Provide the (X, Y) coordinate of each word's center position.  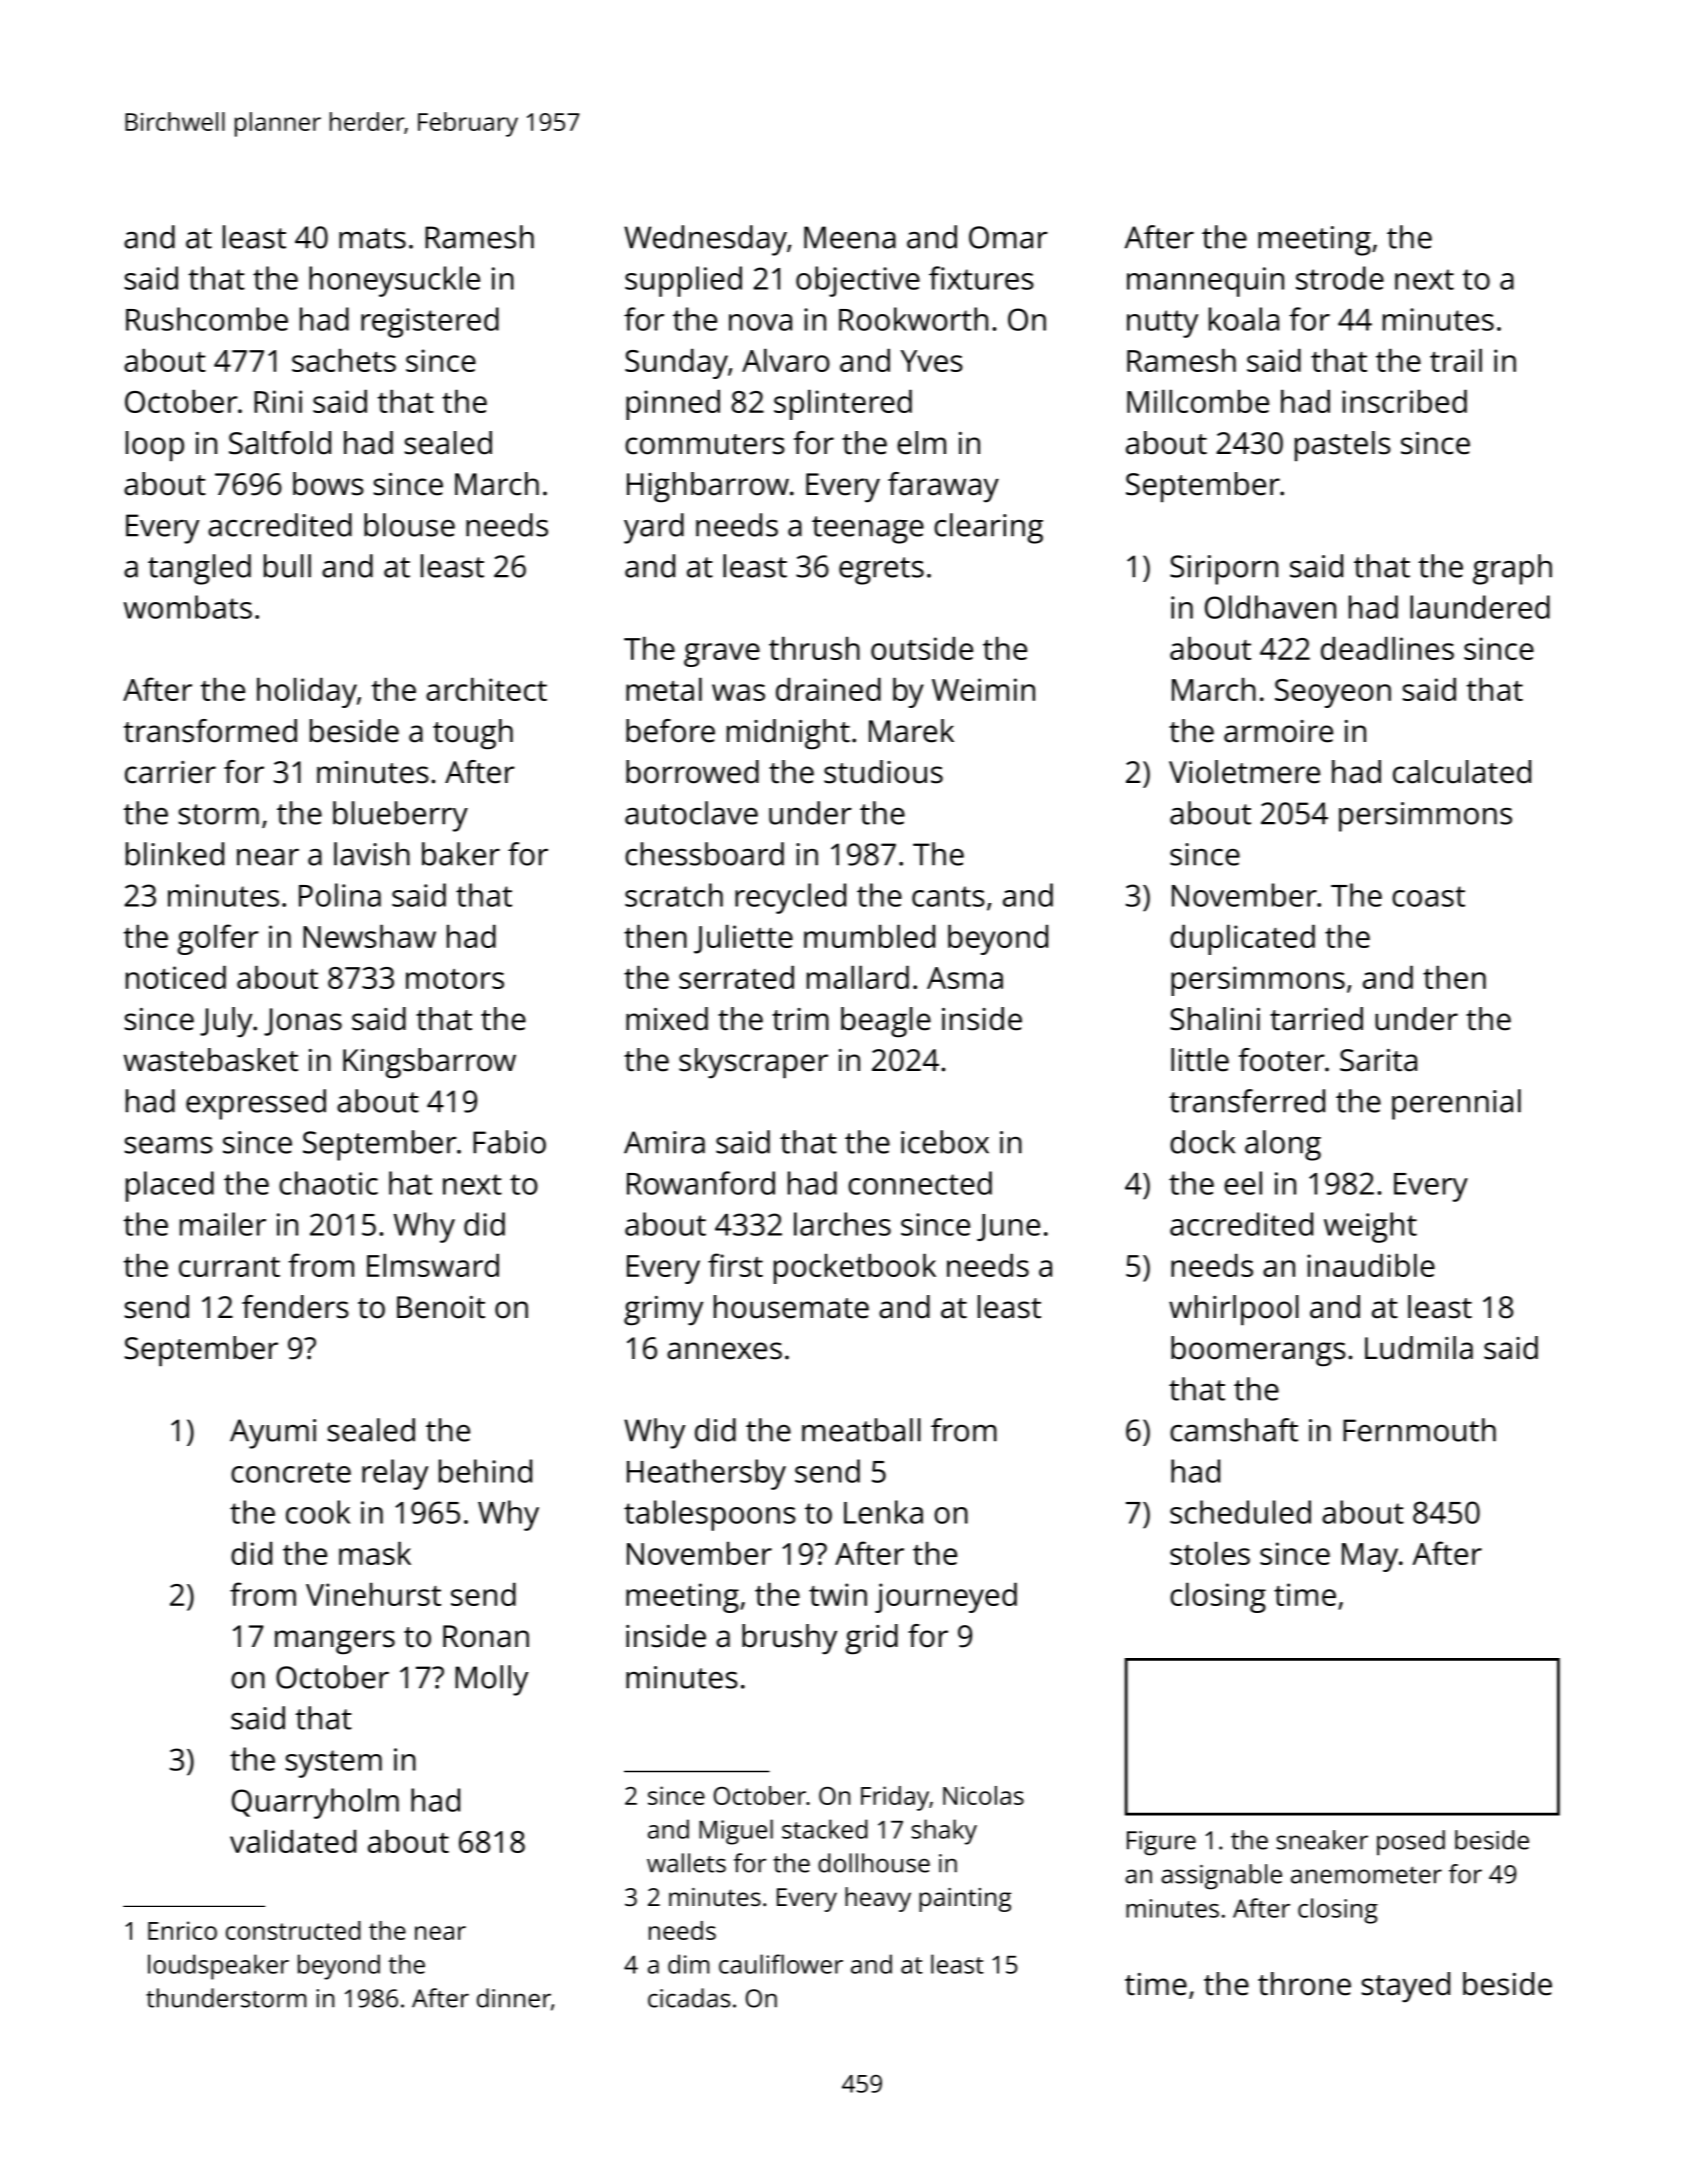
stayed (1406, 1987)
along (1283, 1145)
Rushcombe (207, 319)
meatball (861, 1430)
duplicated (1242, 940)
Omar (1008, 237)
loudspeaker (218, 1967)
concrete (291, 1472)
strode (1340, 278)
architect (486, 689)
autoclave (691, 813)
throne (1304, 1984)
